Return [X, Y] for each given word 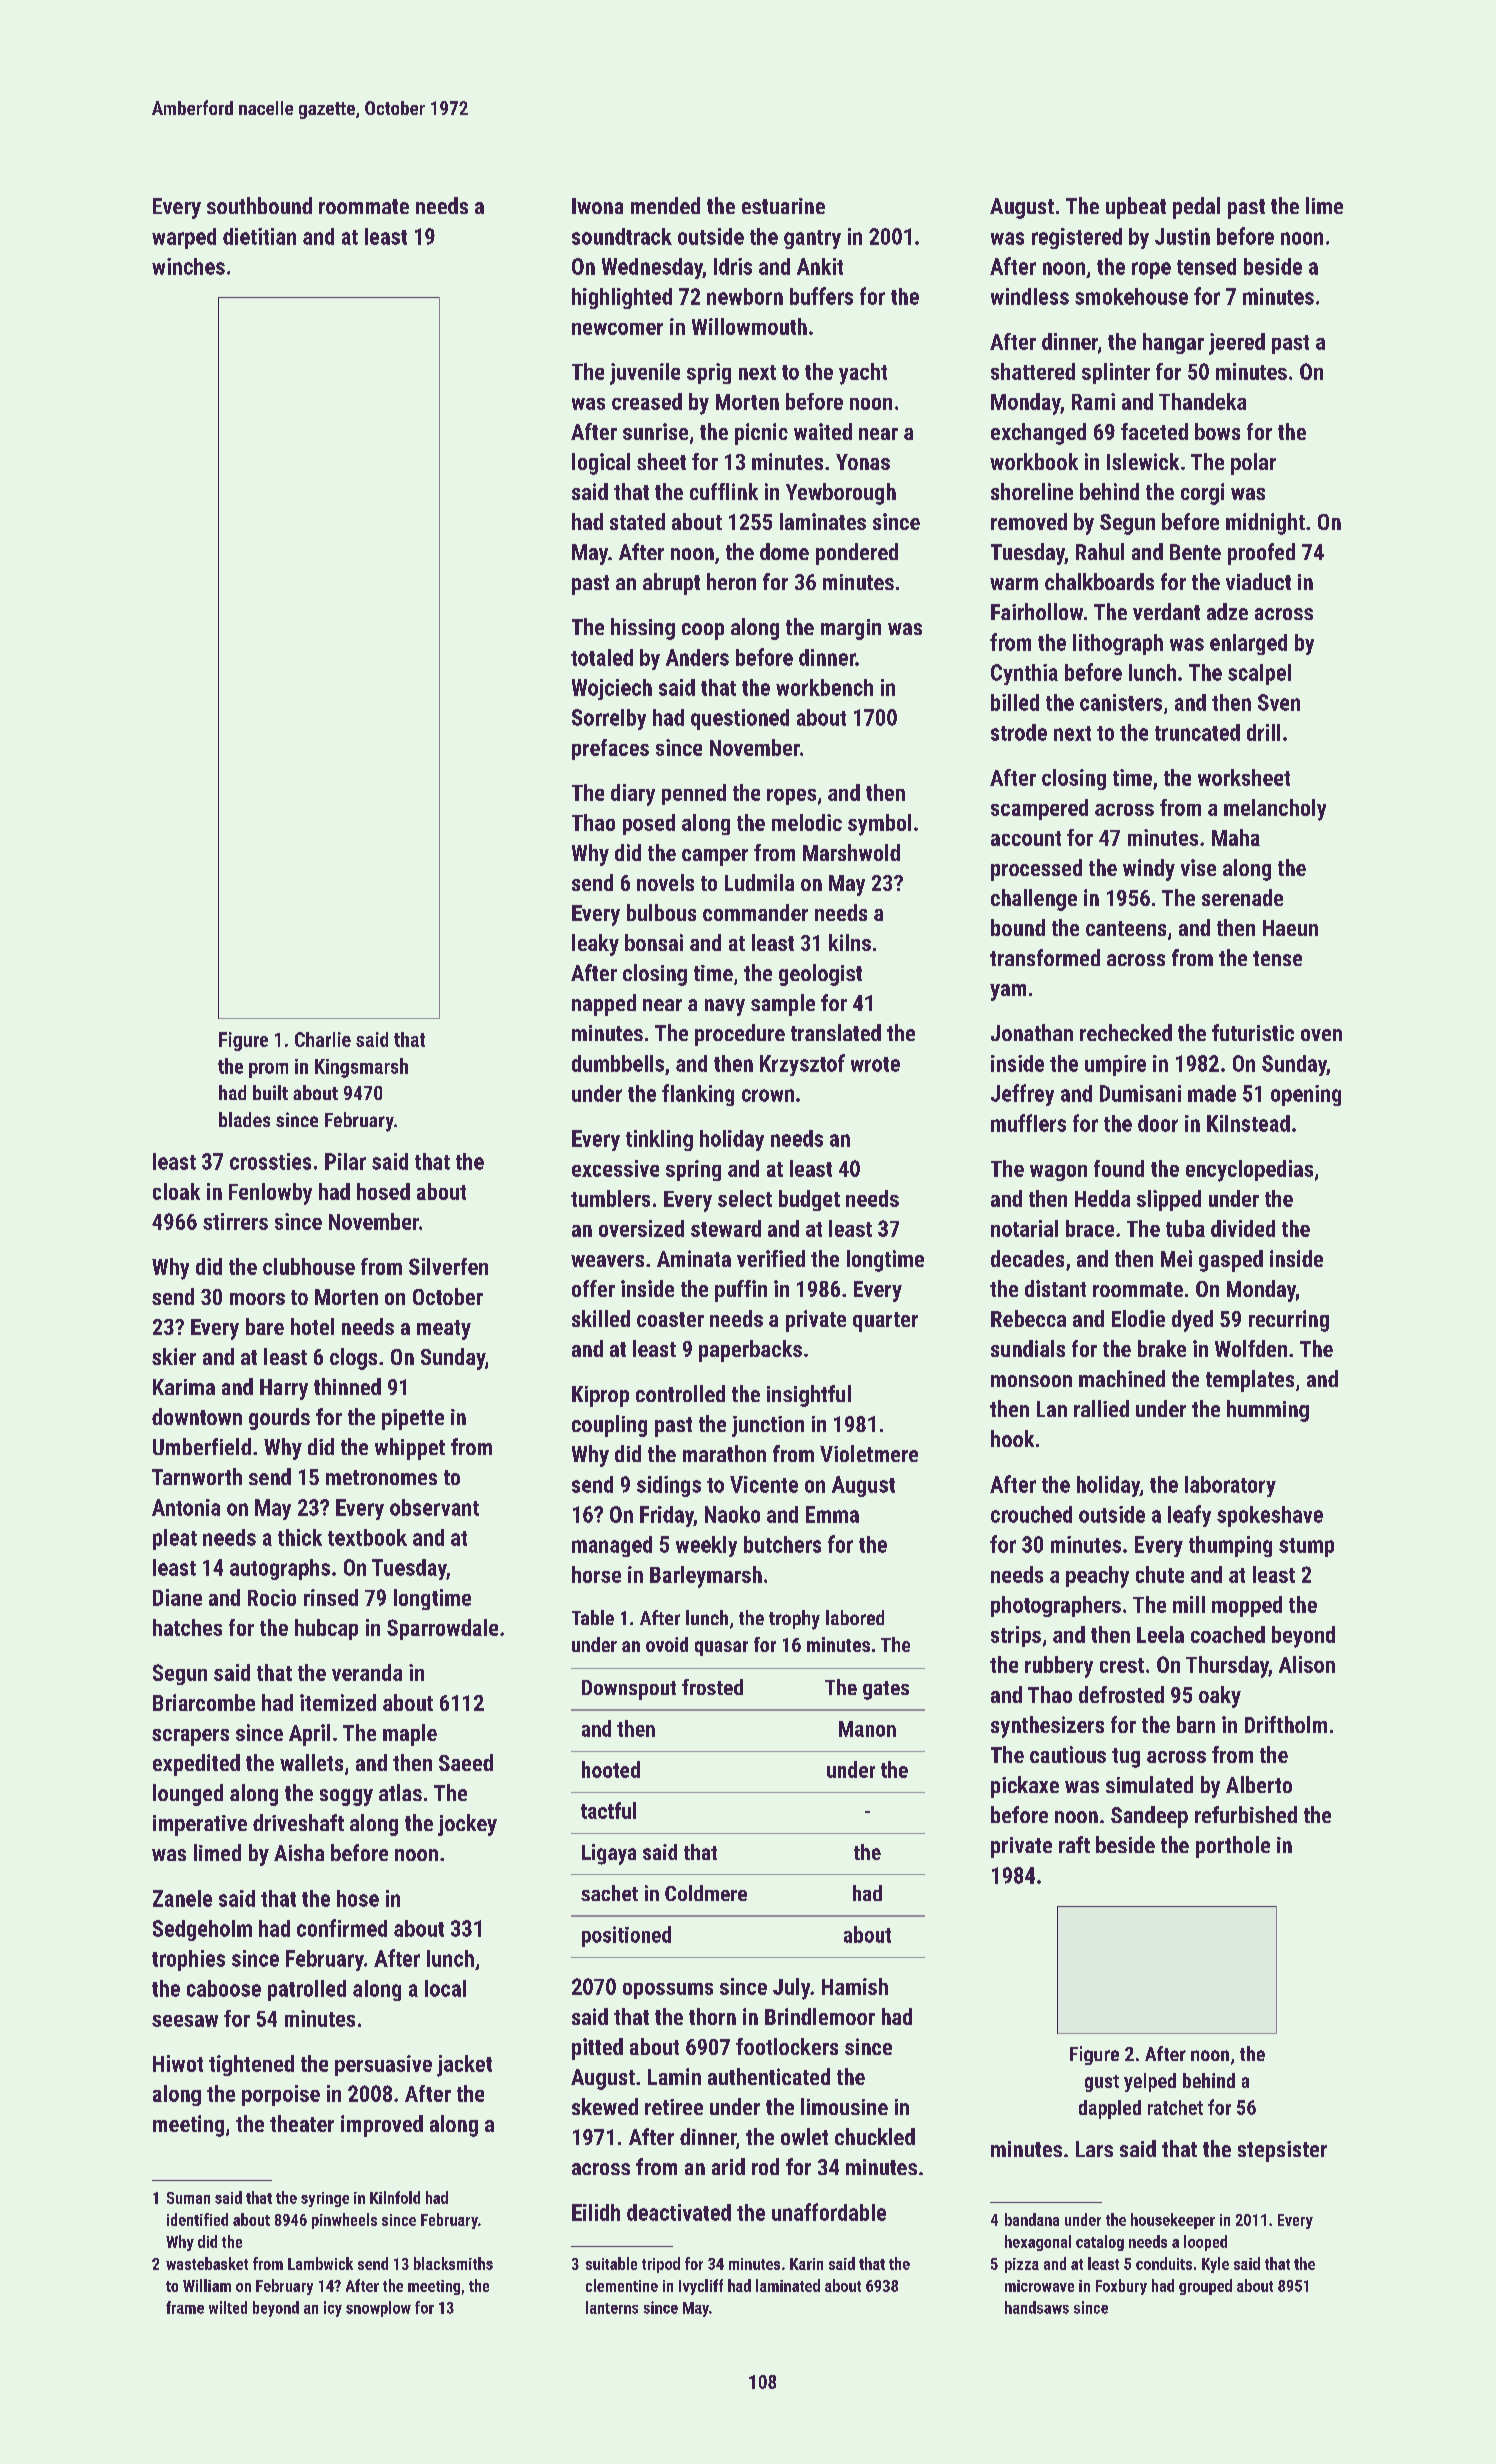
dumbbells [618, 1063]
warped [184, 238]
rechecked [1126, 1032]
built [270, 1092]
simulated [1149, 1784]
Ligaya [609, 1854]
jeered [1237, 344]
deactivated [679, 2212]
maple [410, 1735]
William [207, 2285]
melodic [807, 822]
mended [665, 205]
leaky [595, 945]
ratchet [1175, 2107]
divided [1243, 1228]
